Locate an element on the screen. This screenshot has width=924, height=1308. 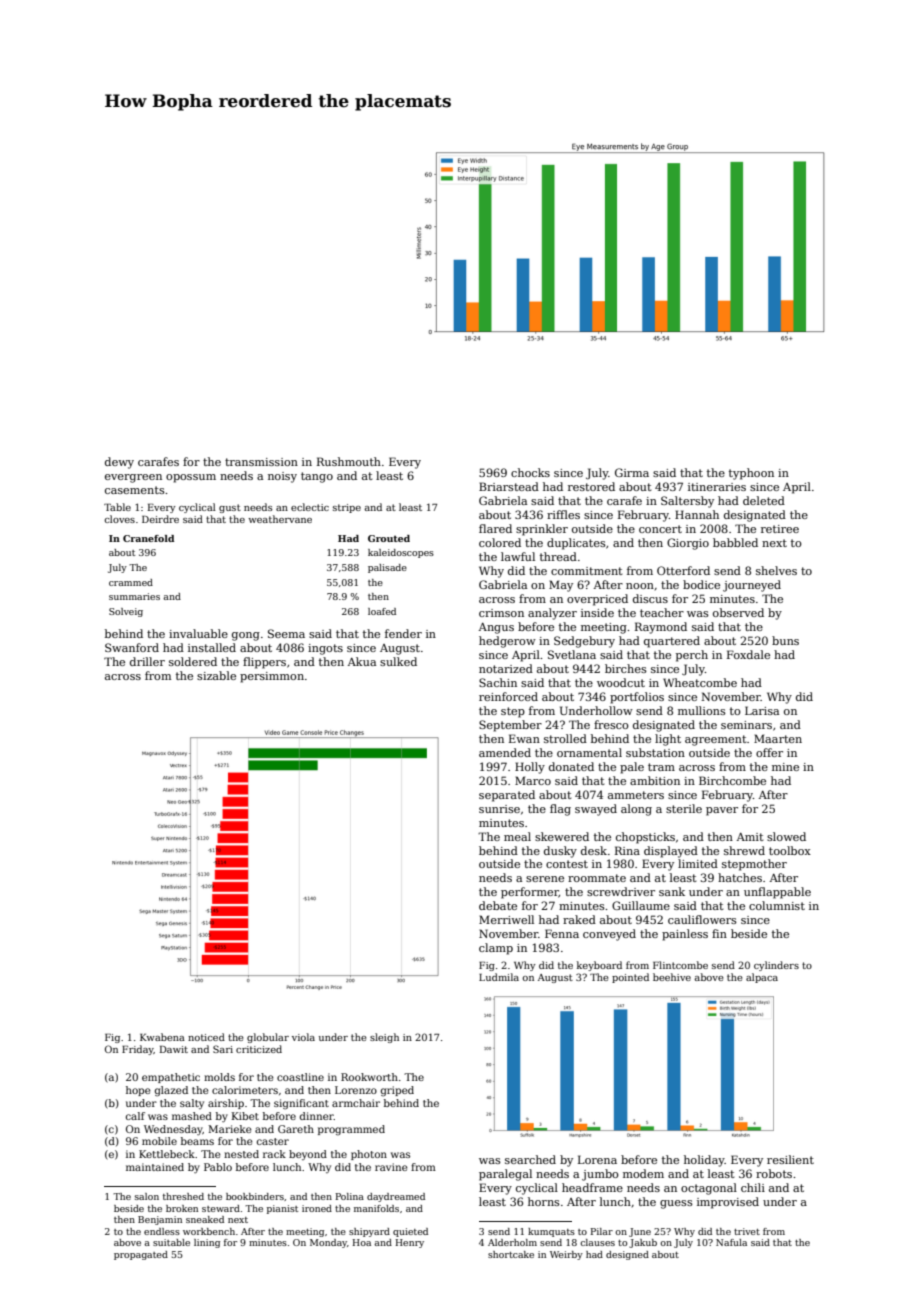
propagated is located at coordinates (141, 1255).
